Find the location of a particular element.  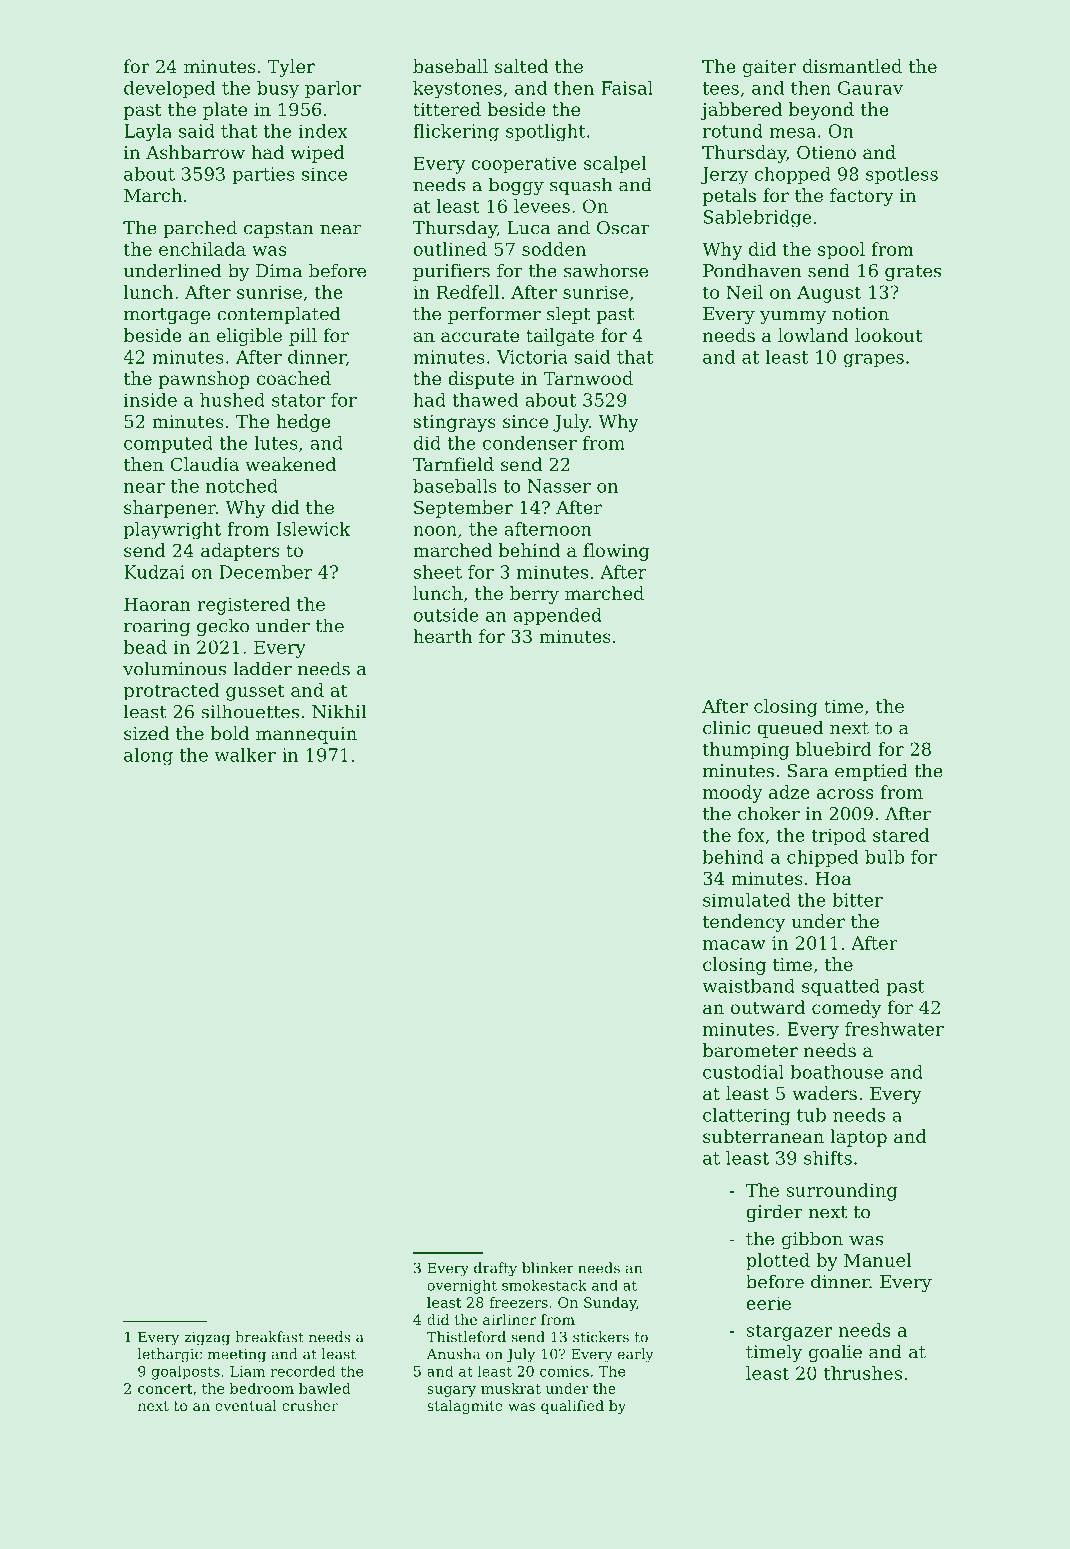

crusher is located at coordinates (310, 1405).
